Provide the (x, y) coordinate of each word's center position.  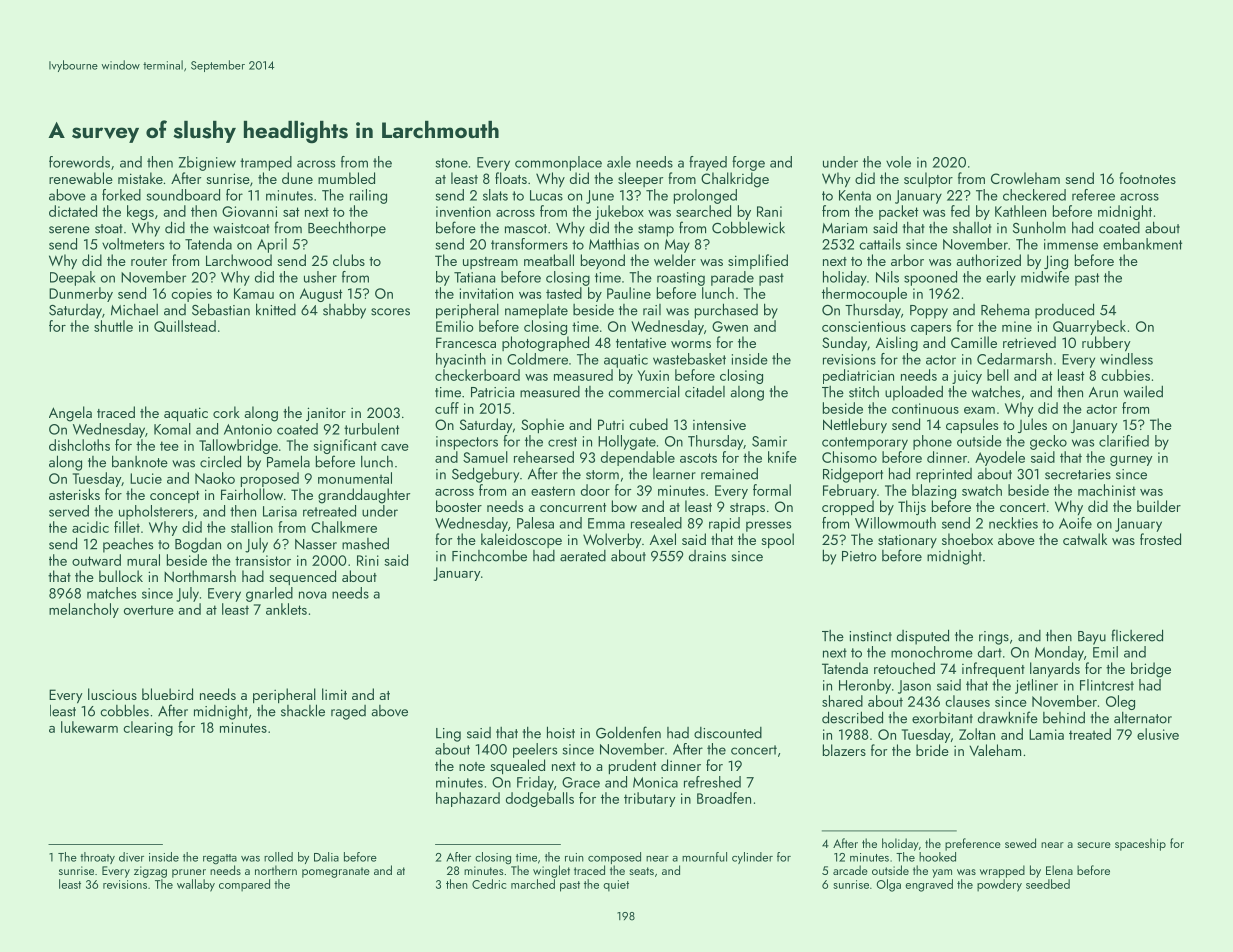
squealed (517, 767)
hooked (937, 857)
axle (619, 162)
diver (131, 857)
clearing (148, 728)
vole (898, 162)
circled (220, 461)
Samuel (485, 457)
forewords (79, 162)
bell (998, 375)
